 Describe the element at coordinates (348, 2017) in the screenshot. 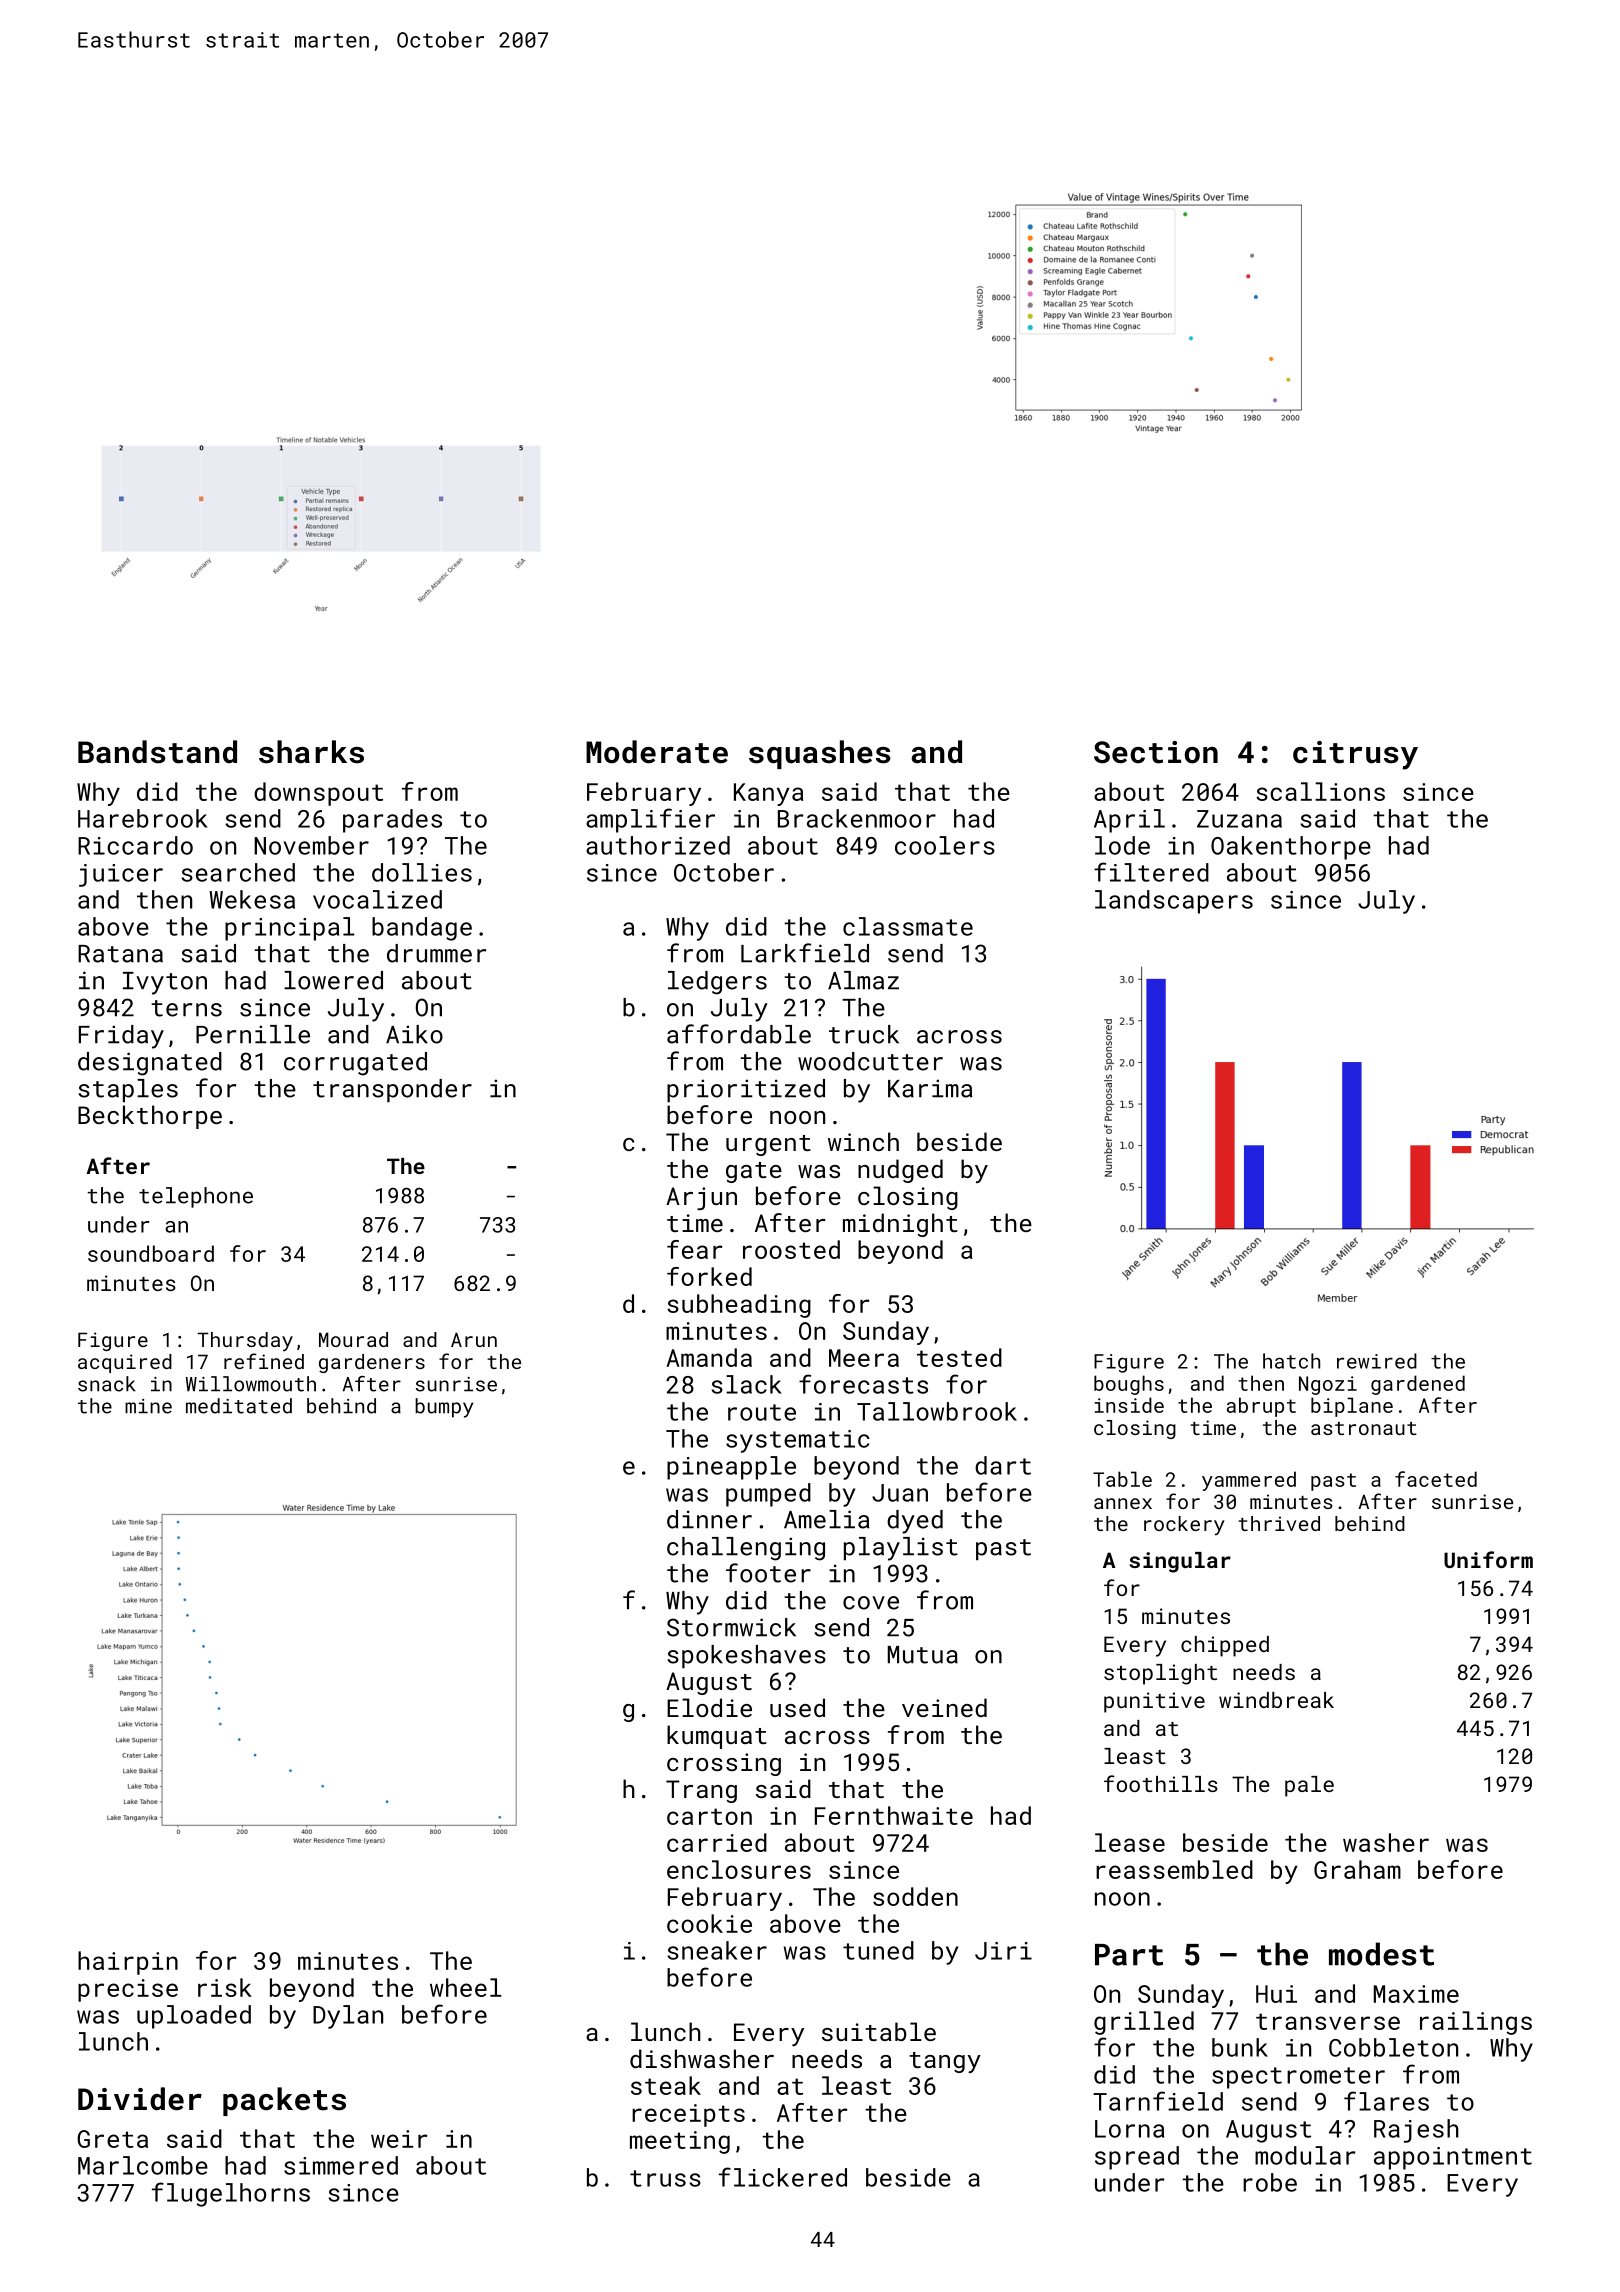

I see `Dylan` at that location.
